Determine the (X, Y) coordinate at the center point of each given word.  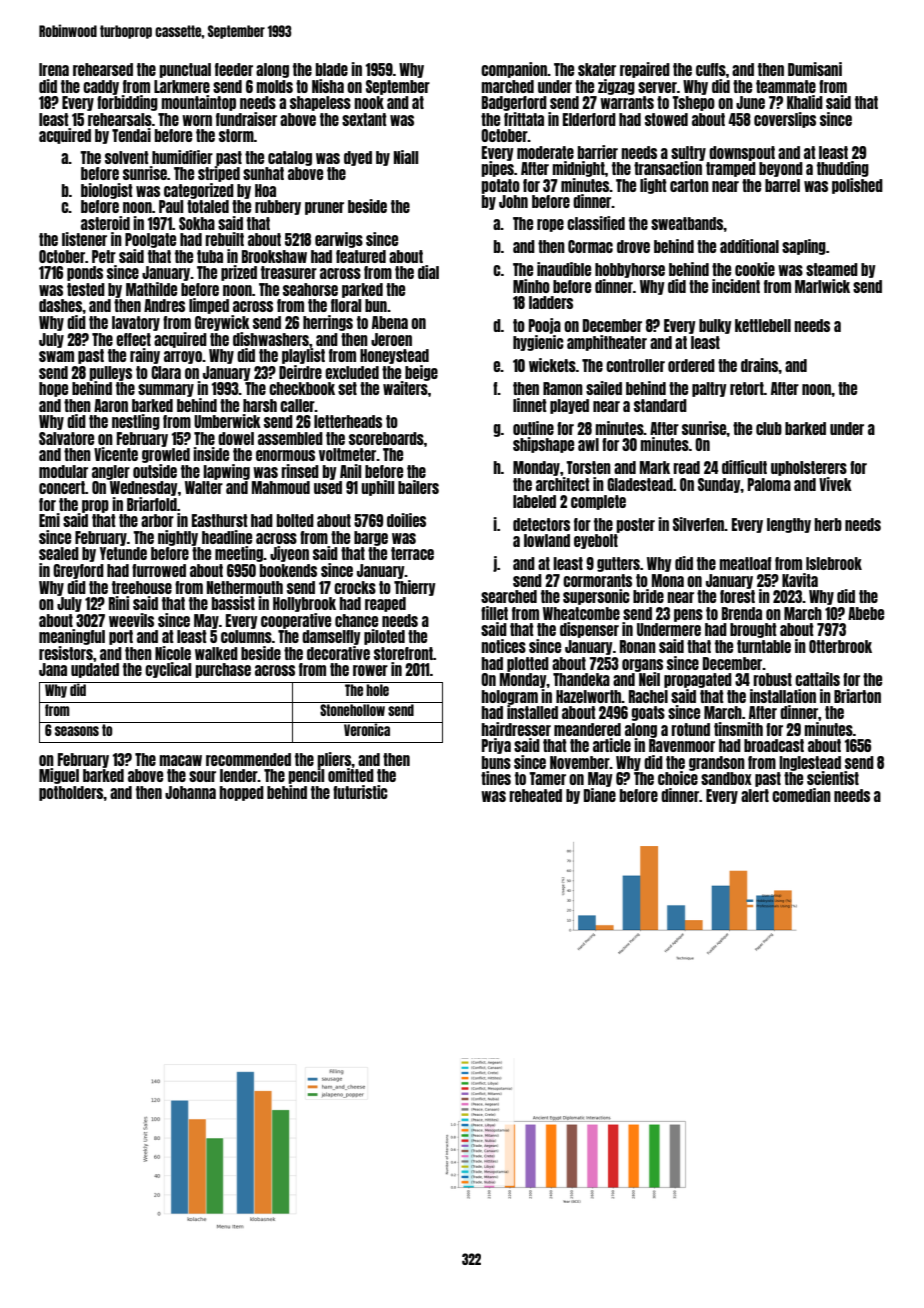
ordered (691, 365)
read (686, 467)
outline (533, 428)
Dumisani (815, 69)
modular (63, 471)
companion (514, 70)
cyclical (168, 670)
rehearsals (120, 119)
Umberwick (227, 421)
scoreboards (386, 438)
